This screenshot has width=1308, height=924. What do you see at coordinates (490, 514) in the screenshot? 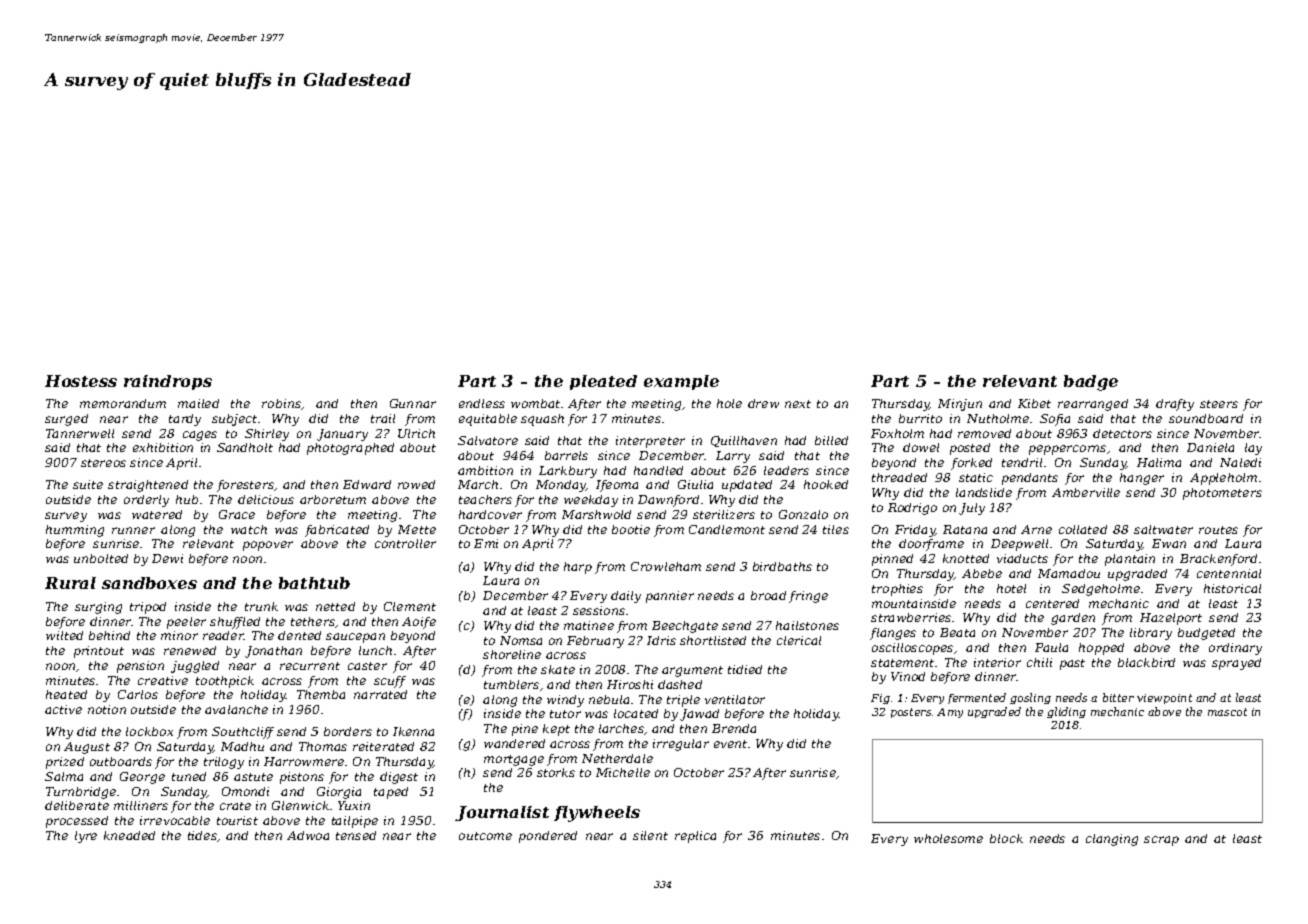
I see `hardcover` at bounding box center [490, 514].
